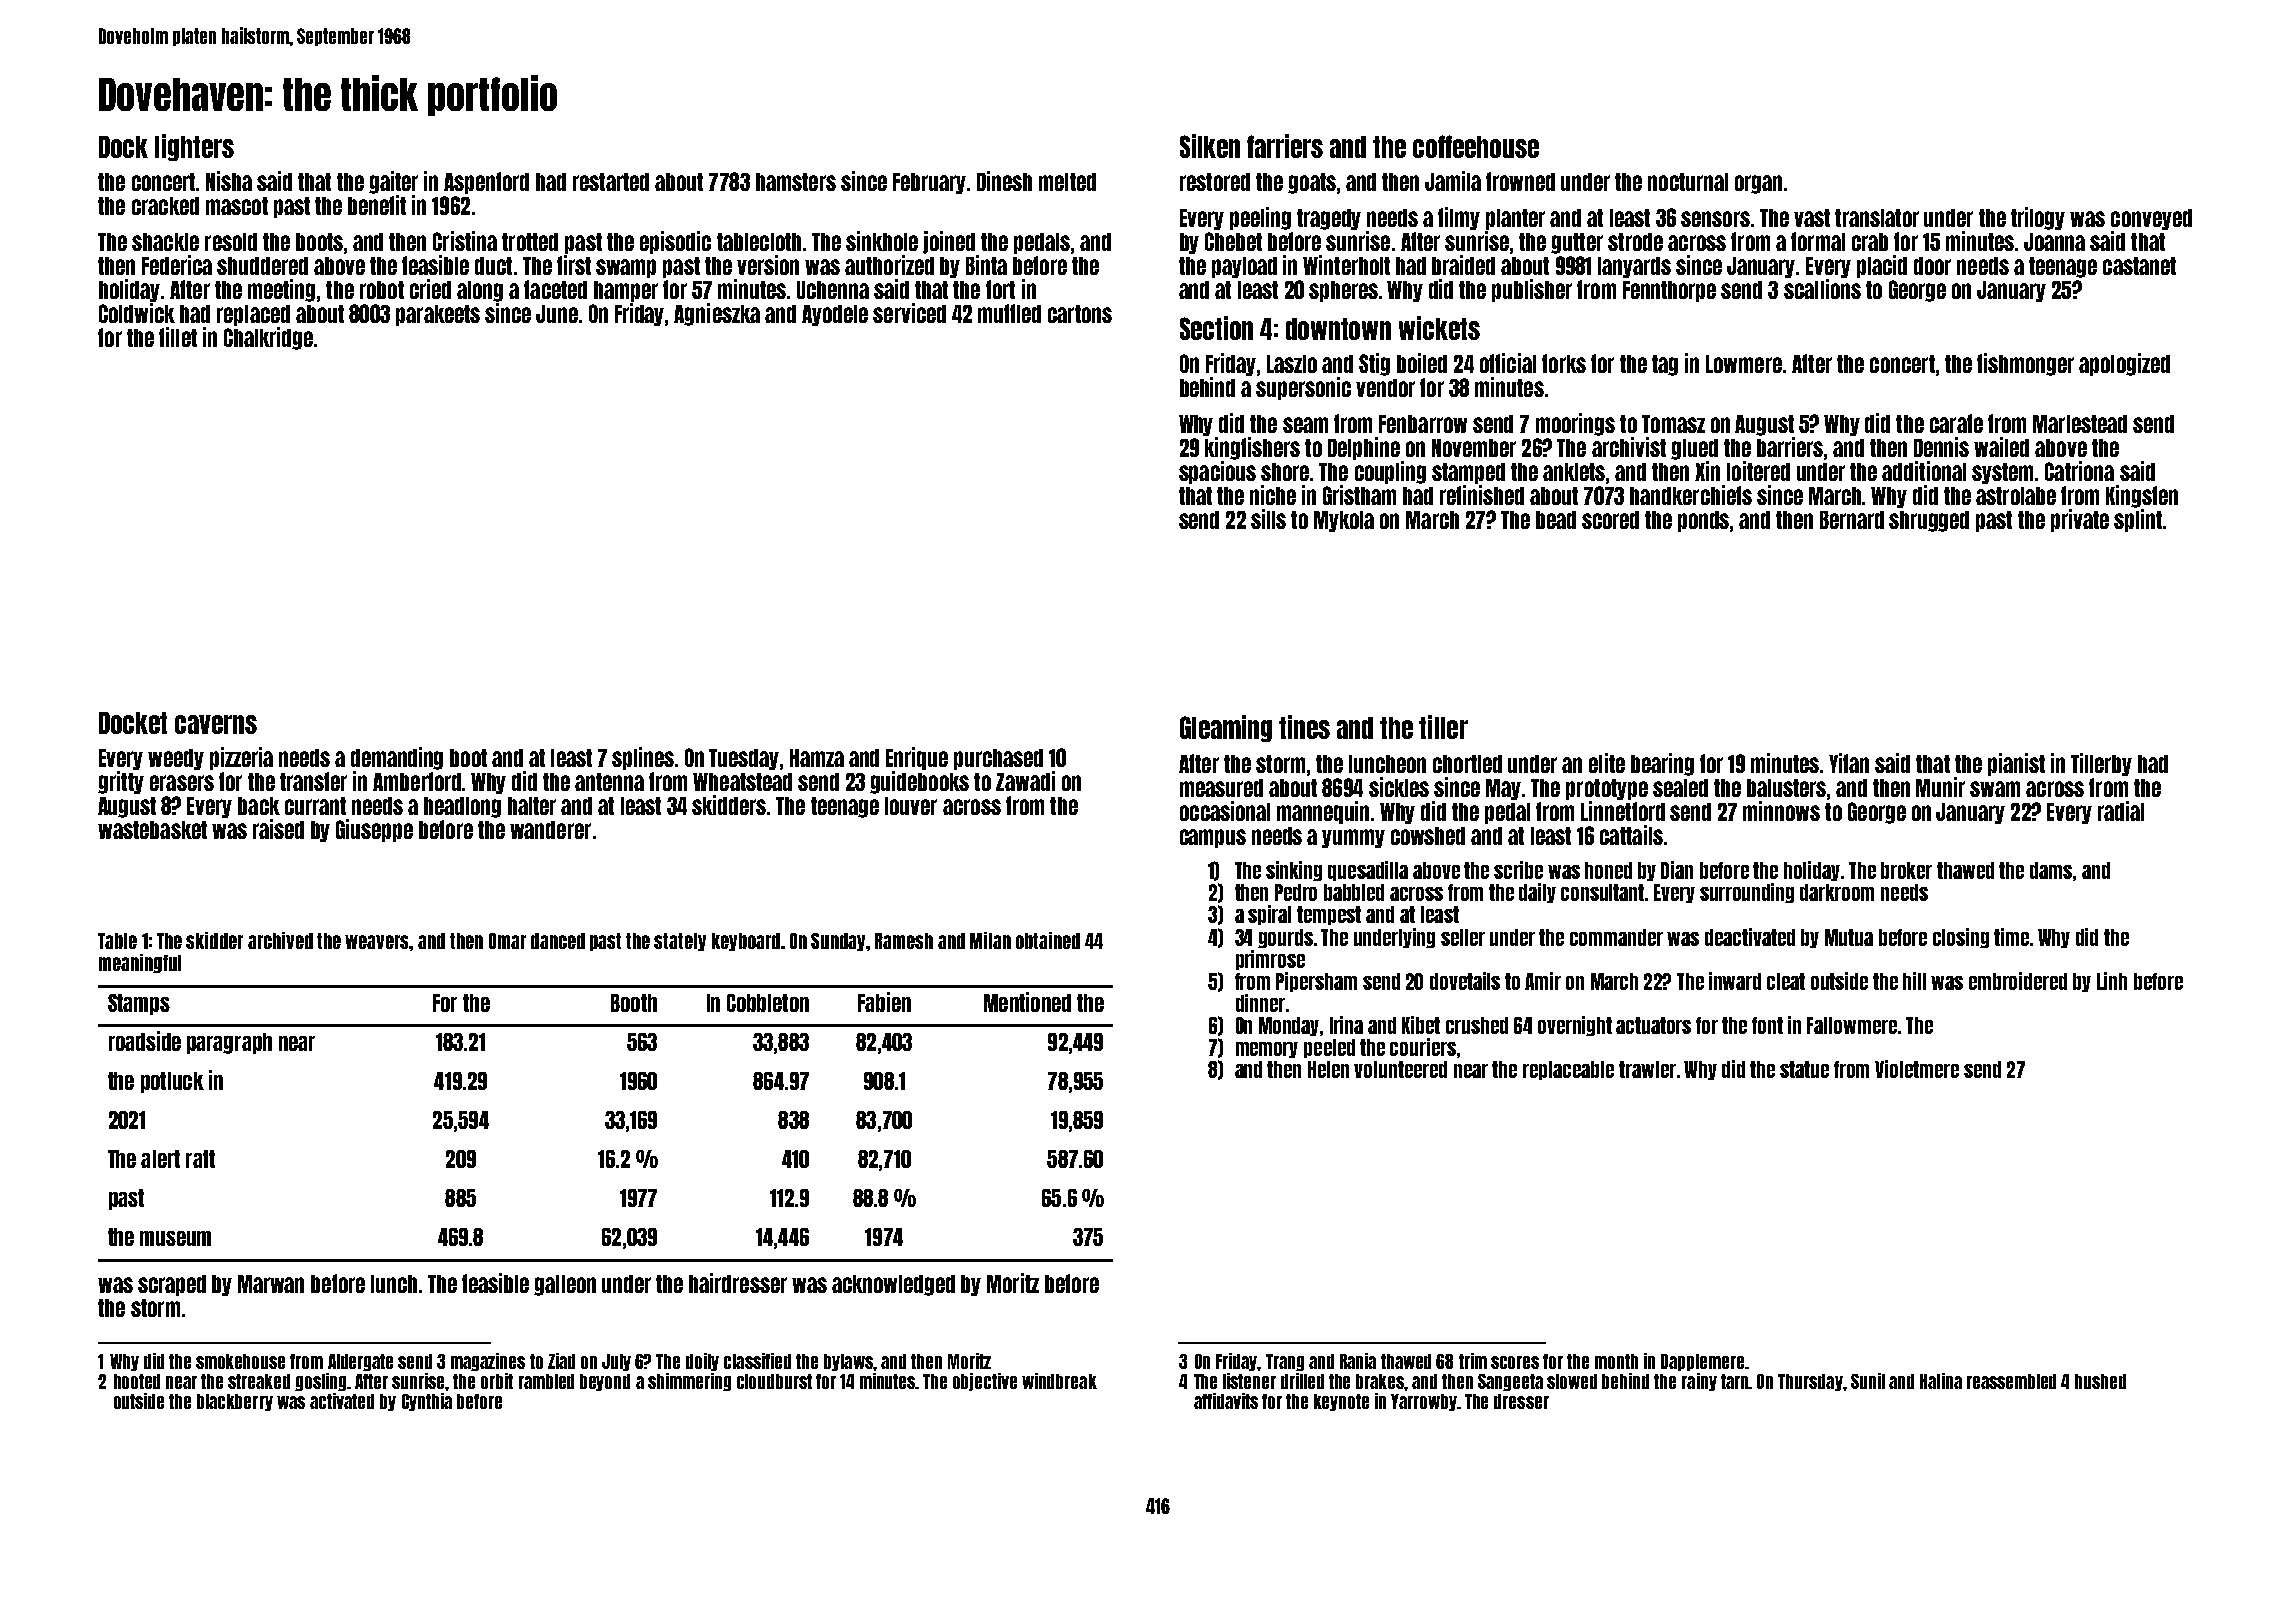  I want to click on lighters, so click(194, 147).
